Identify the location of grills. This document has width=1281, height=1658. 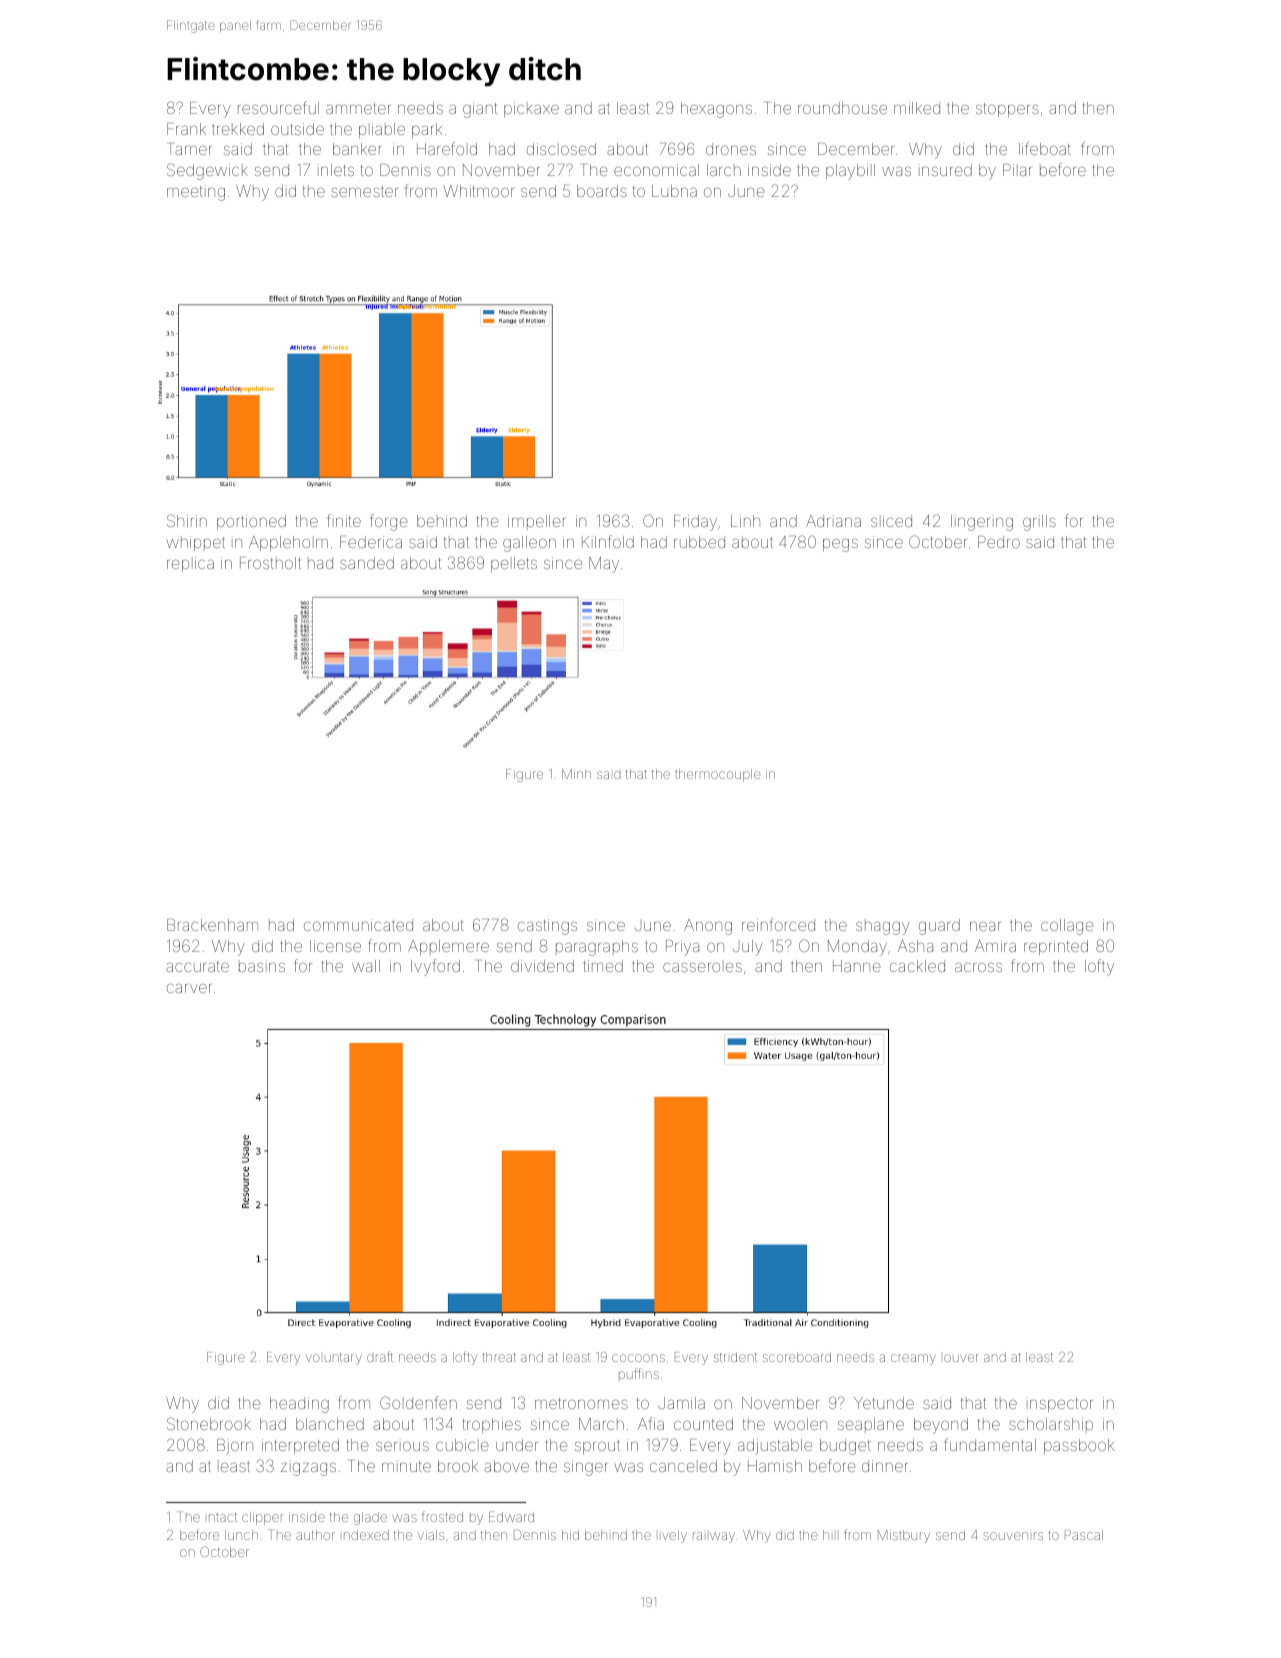
(1039, 523).
